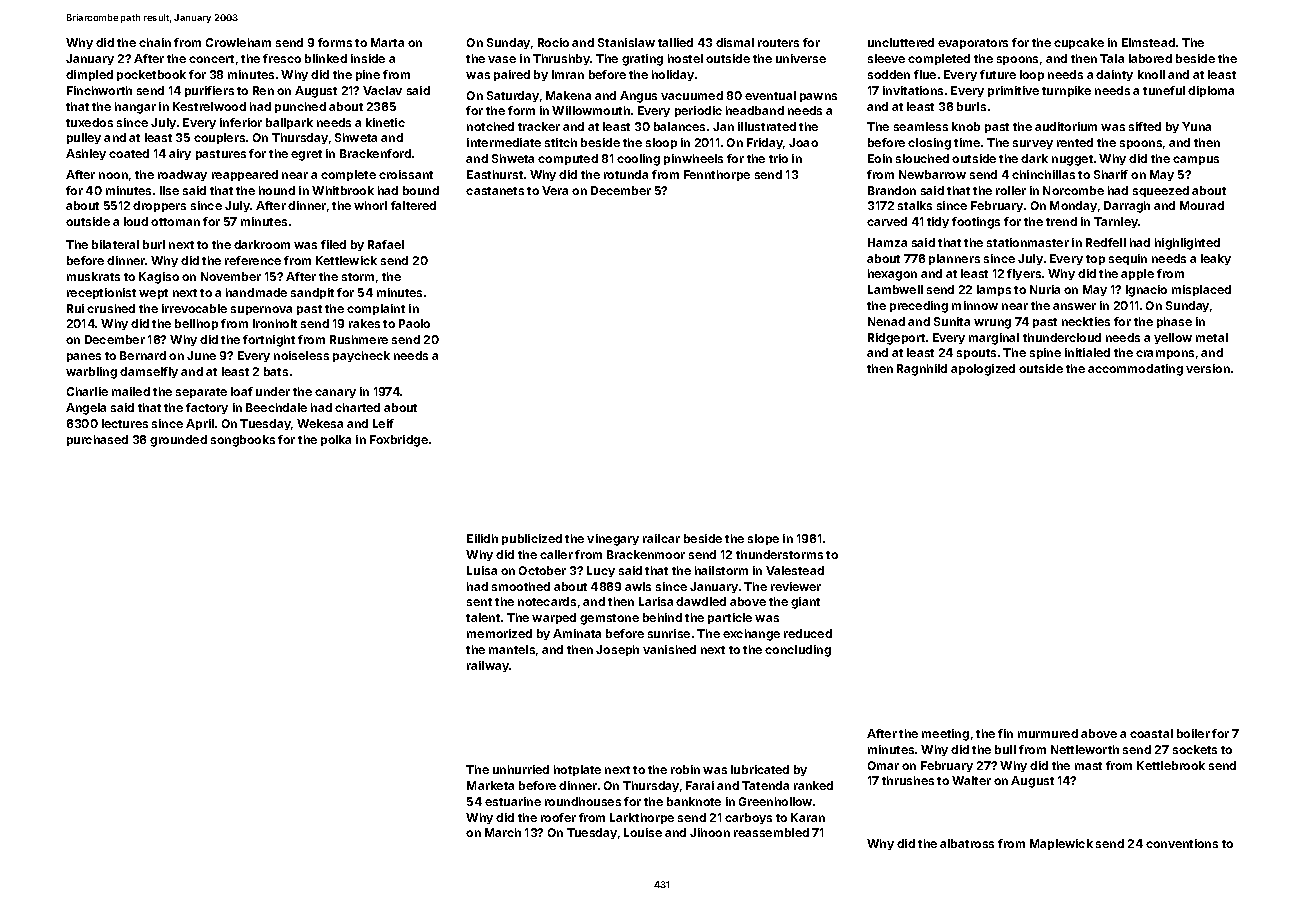 This screenshot has width=1308, height=924. Describe the element at coordinates (488, 666) in the screenshot. I see `railway` at that location.
